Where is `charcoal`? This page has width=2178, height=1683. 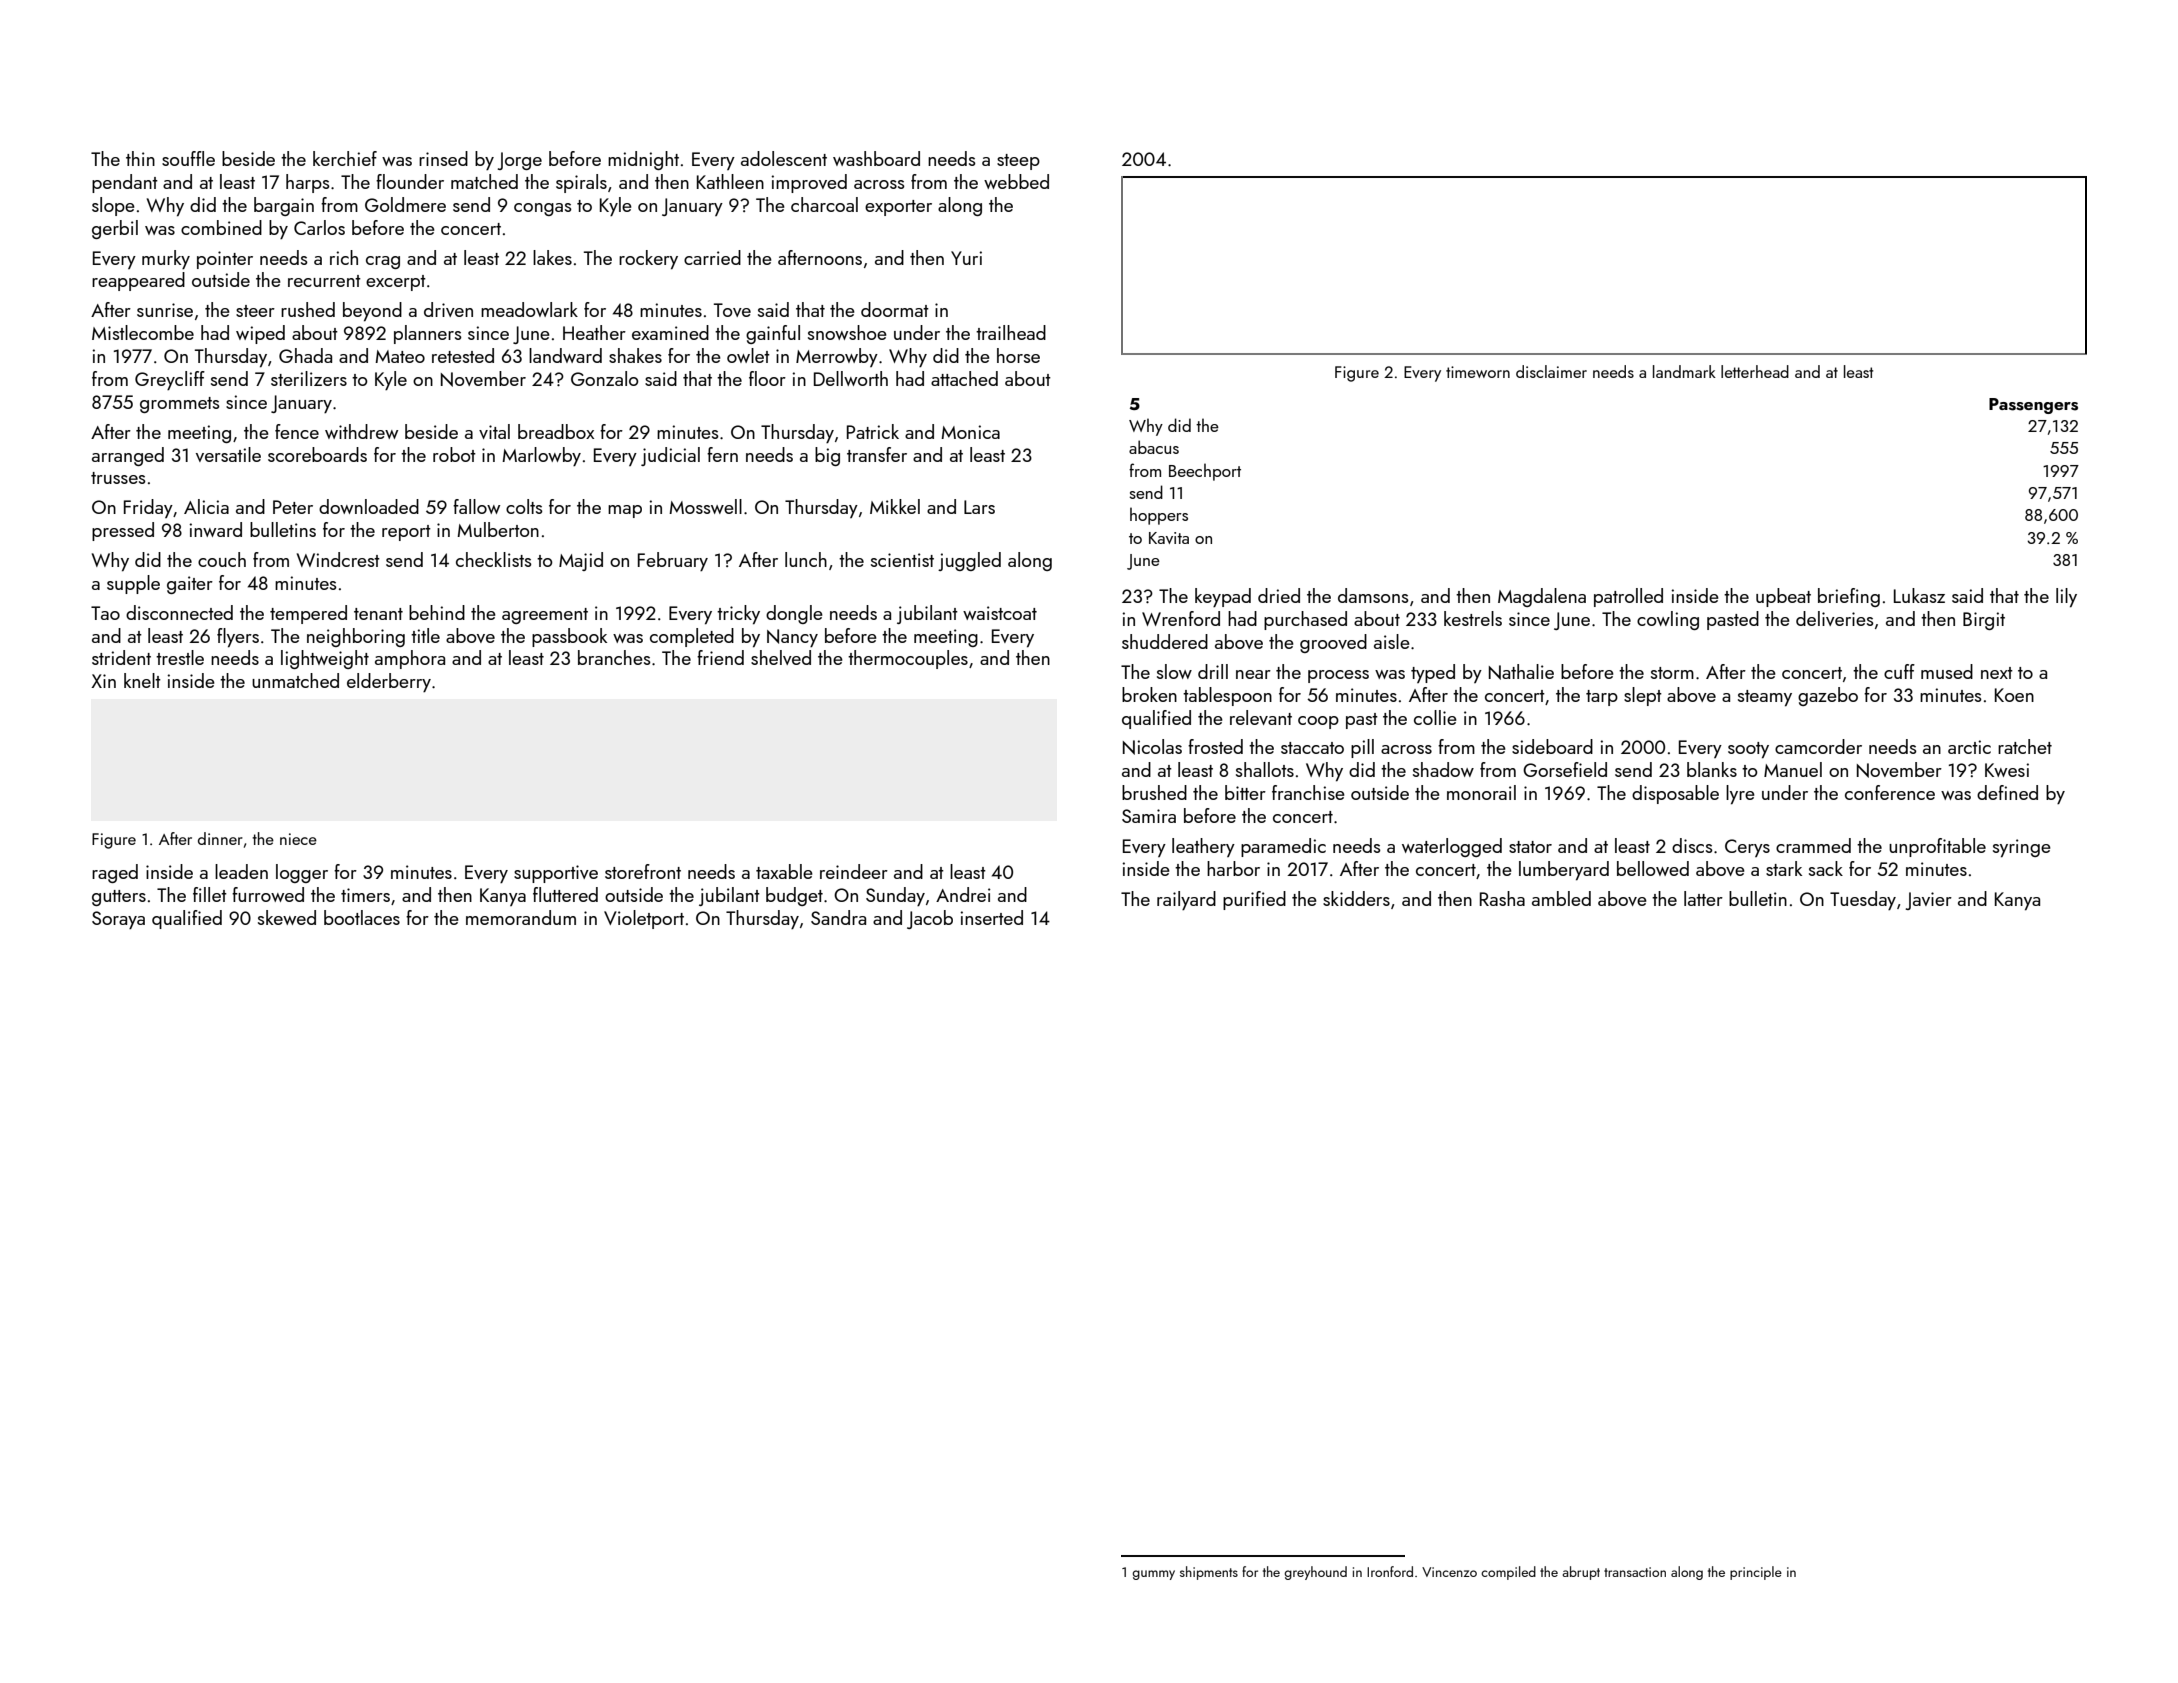 charcoal is located at coordinates (824, 204).
